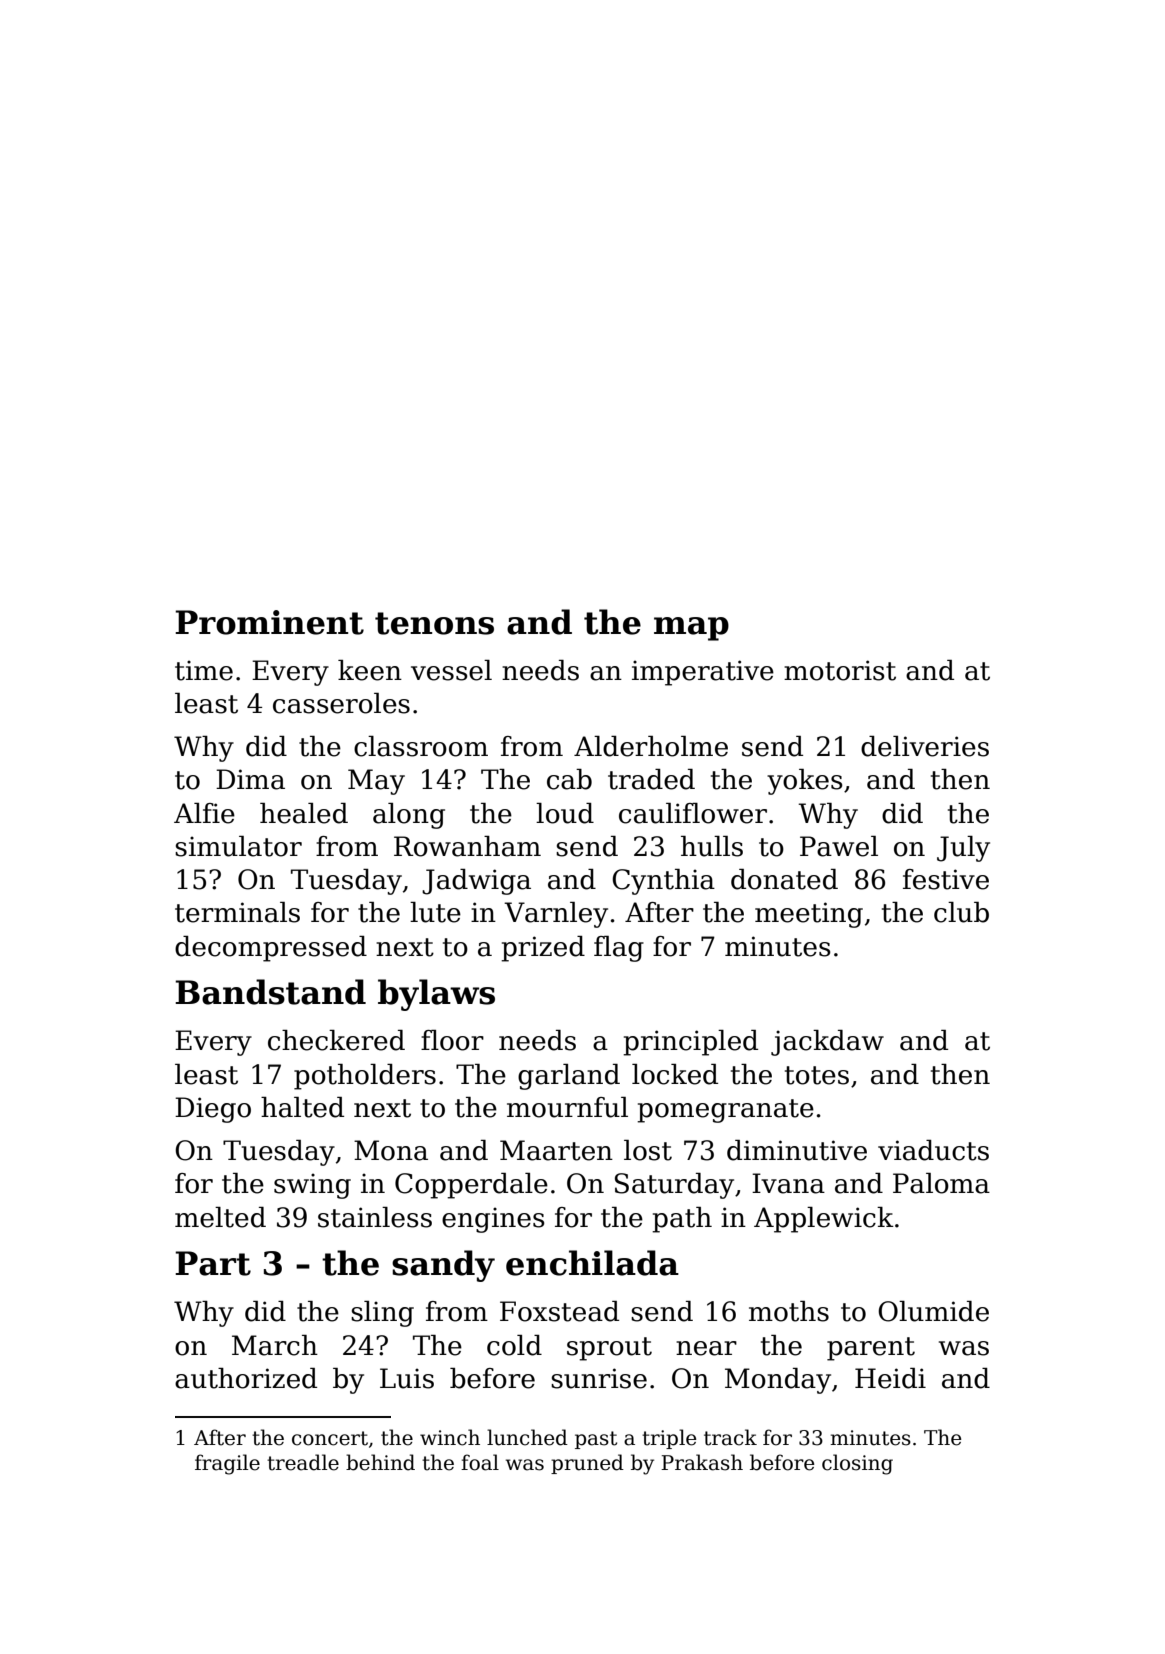 This screenshot has width=1165, height=1654. Describe the element at coordinates (925, 746) in the screenshot. I see `deliveries` at that location.
